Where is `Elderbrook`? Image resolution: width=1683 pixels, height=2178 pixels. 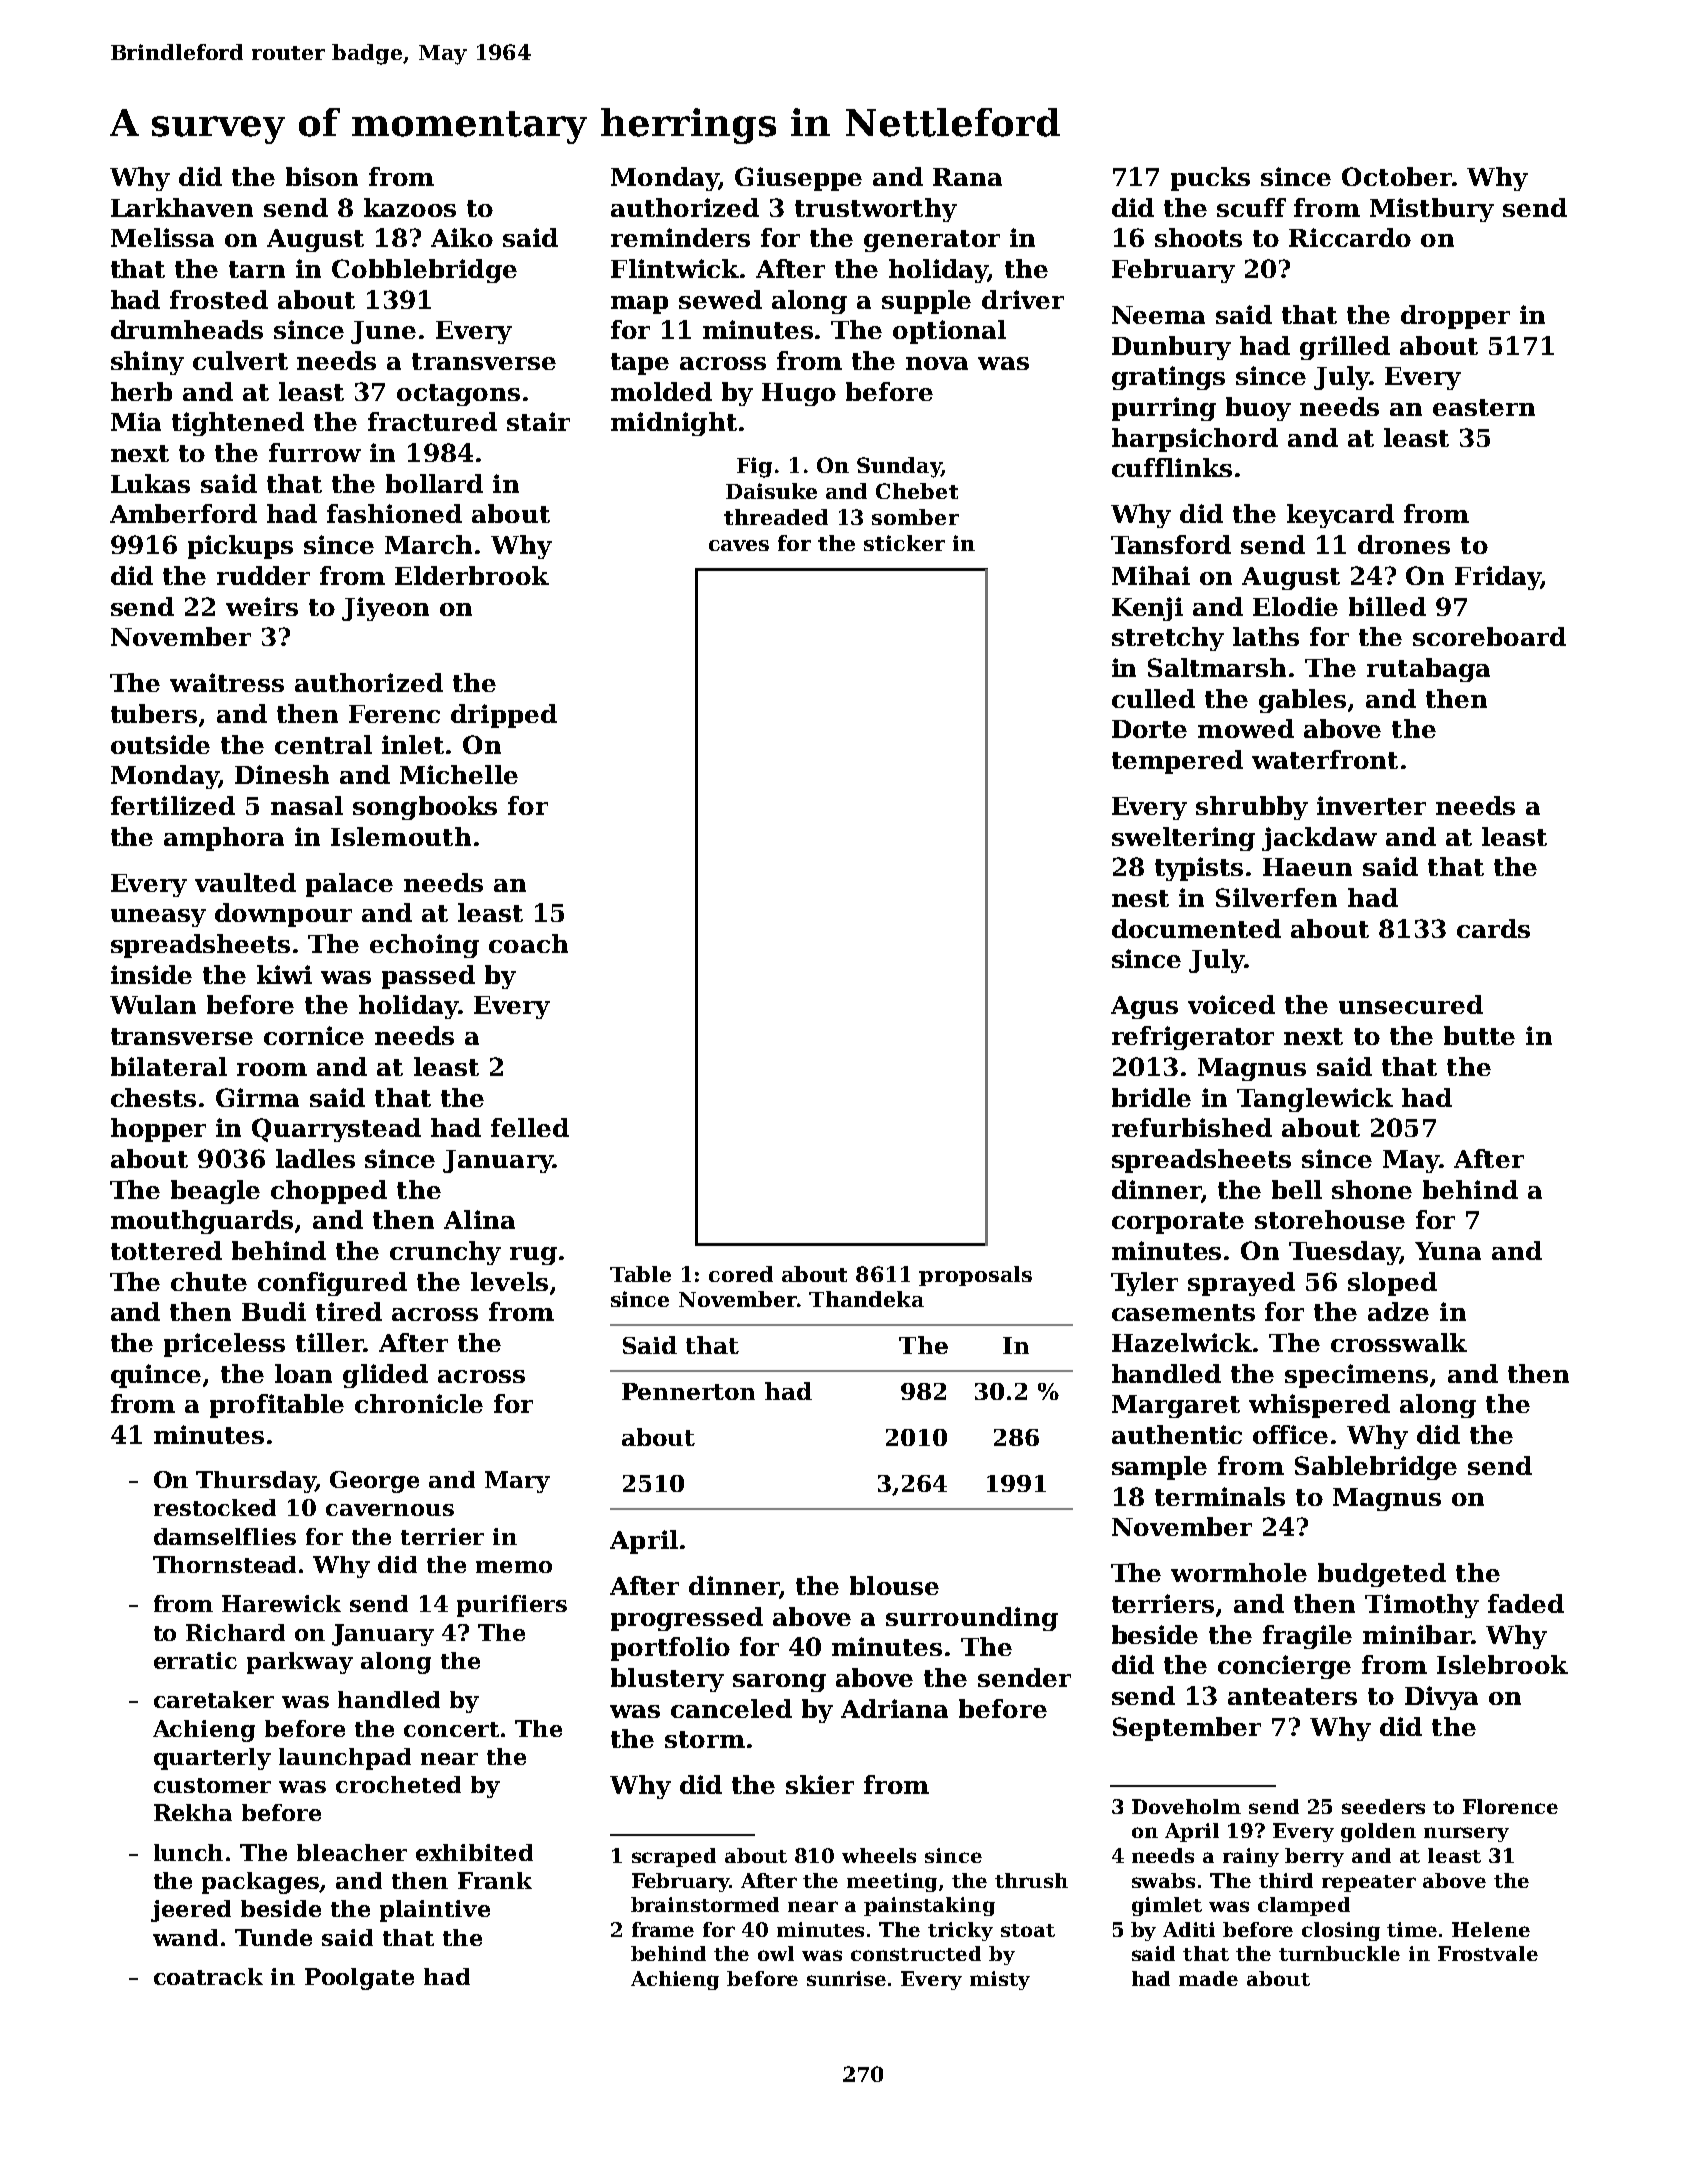
Elderbrook is located at coordinates (472, 575).
